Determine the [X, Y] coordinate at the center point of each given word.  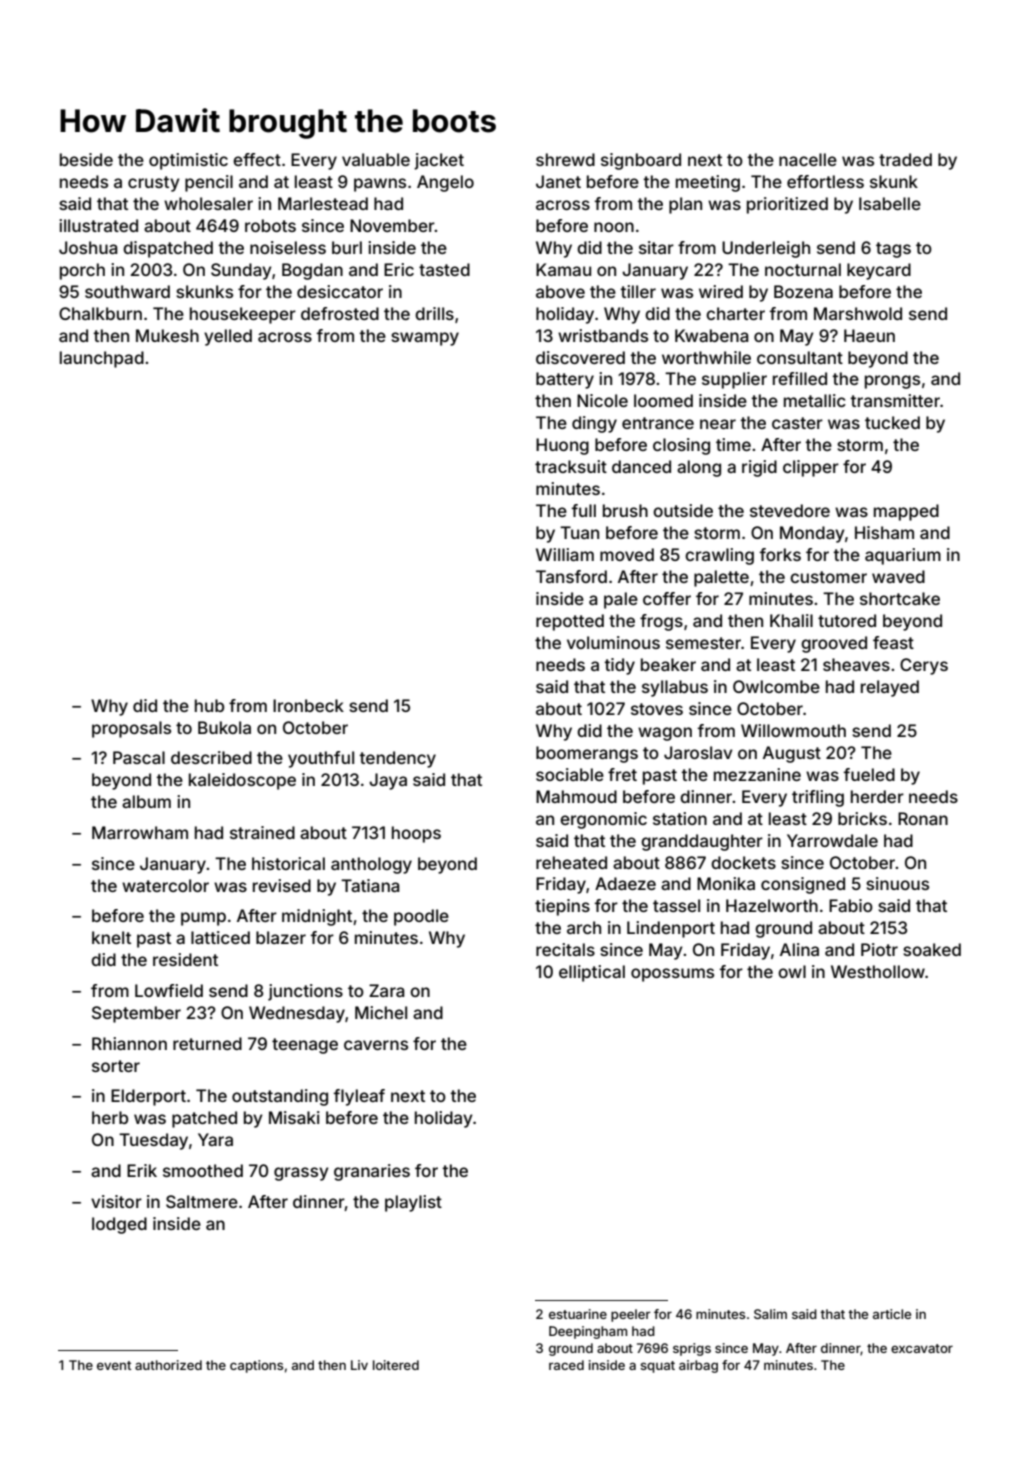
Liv [359, 1365]
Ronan [923, 818]
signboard [641, 161]
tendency [397, 759]
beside [86, 159]
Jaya [388, 781]
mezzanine [757, 774]
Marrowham [140, 832]
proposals [131, 729]
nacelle [808, 159]
